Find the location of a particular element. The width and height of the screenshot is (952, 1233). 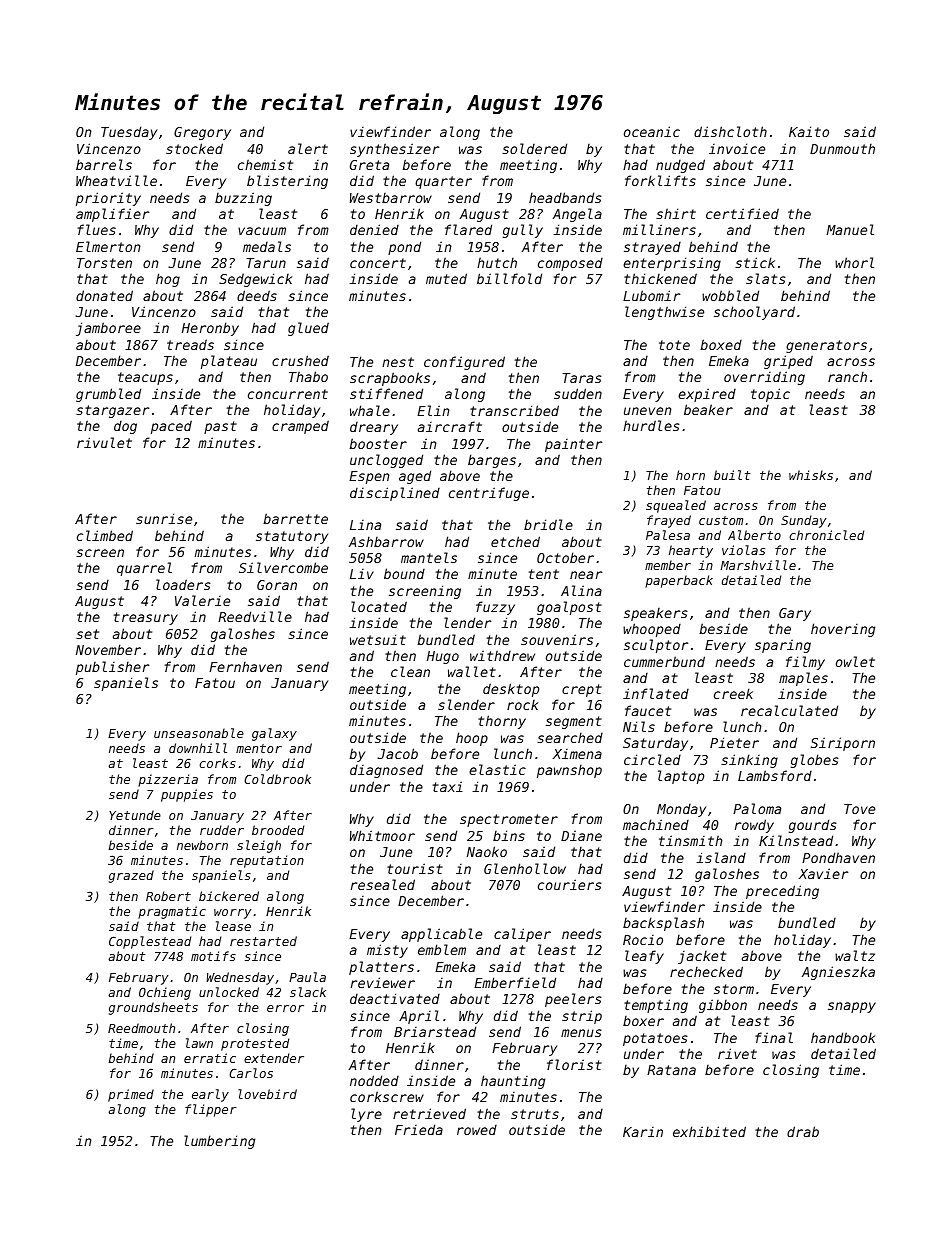

lengthwise is located at coordinates (664, 313).
